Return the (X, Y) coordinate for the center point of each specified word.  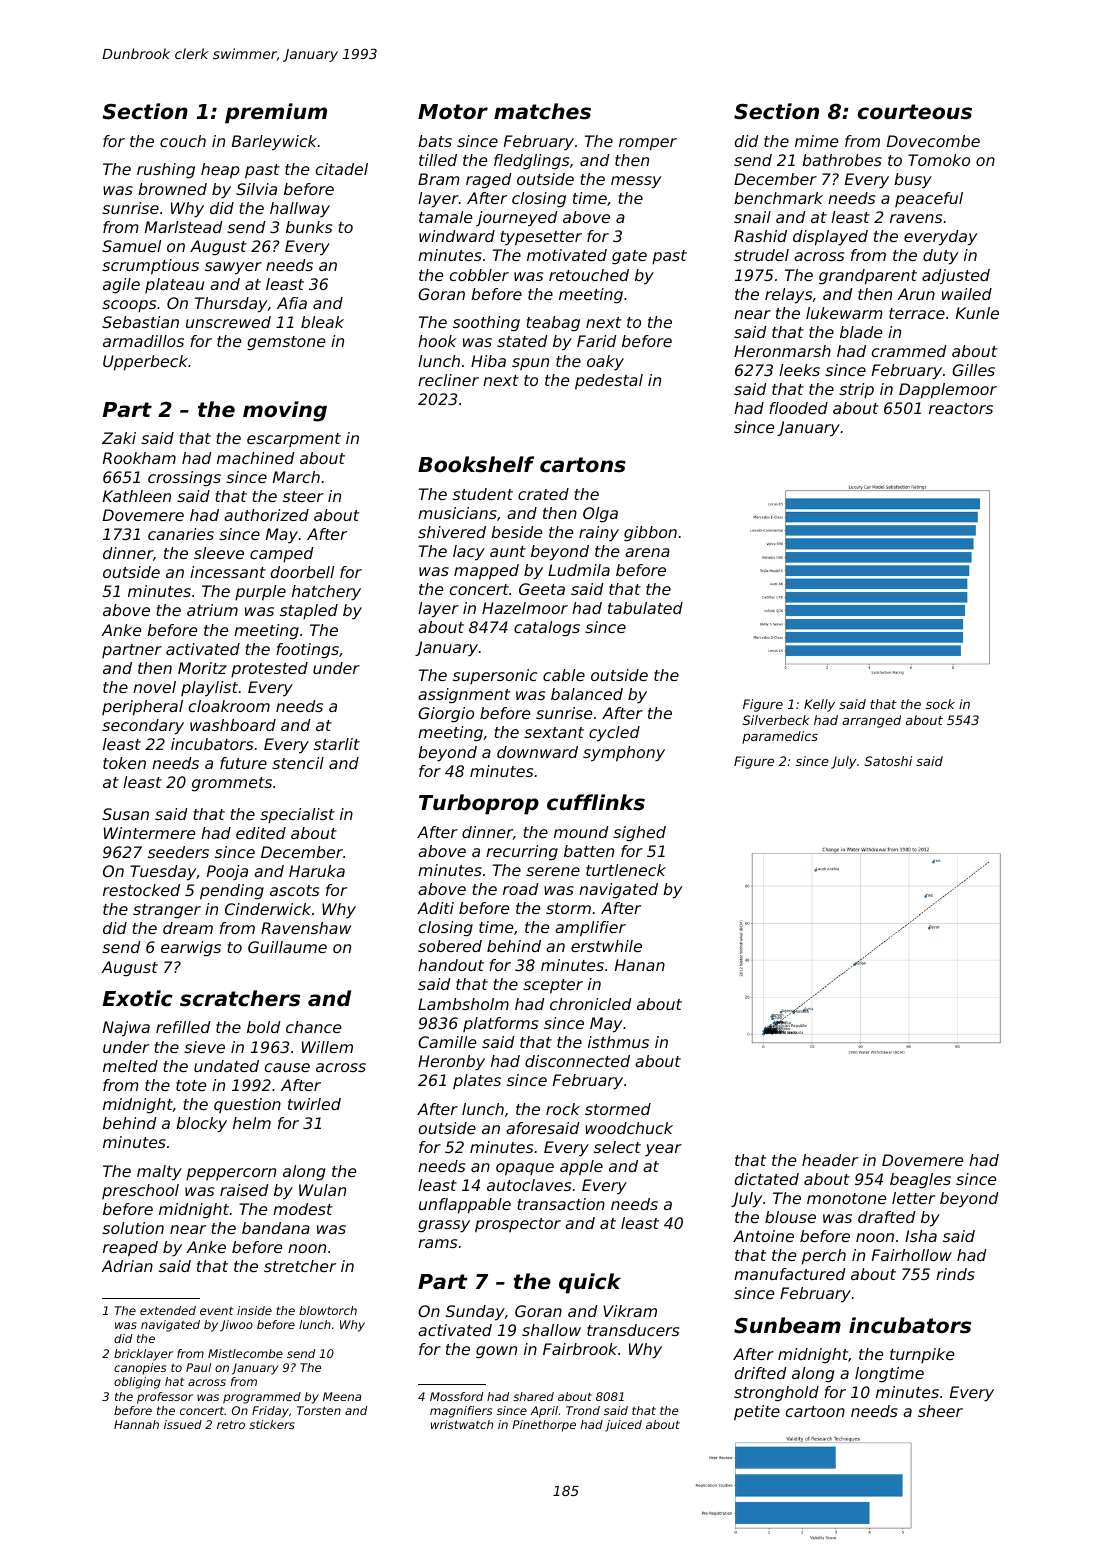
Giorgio (446, 715)
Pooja (227, 872)
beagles (920, 1181)
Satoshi (888, 761)
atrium (212, 610)
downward (537, 752)
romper (648, 144)
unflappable (465, 1206)
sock (940, 704)
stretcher (300, 1266)
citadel (342, 169)
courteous (915, 112)
